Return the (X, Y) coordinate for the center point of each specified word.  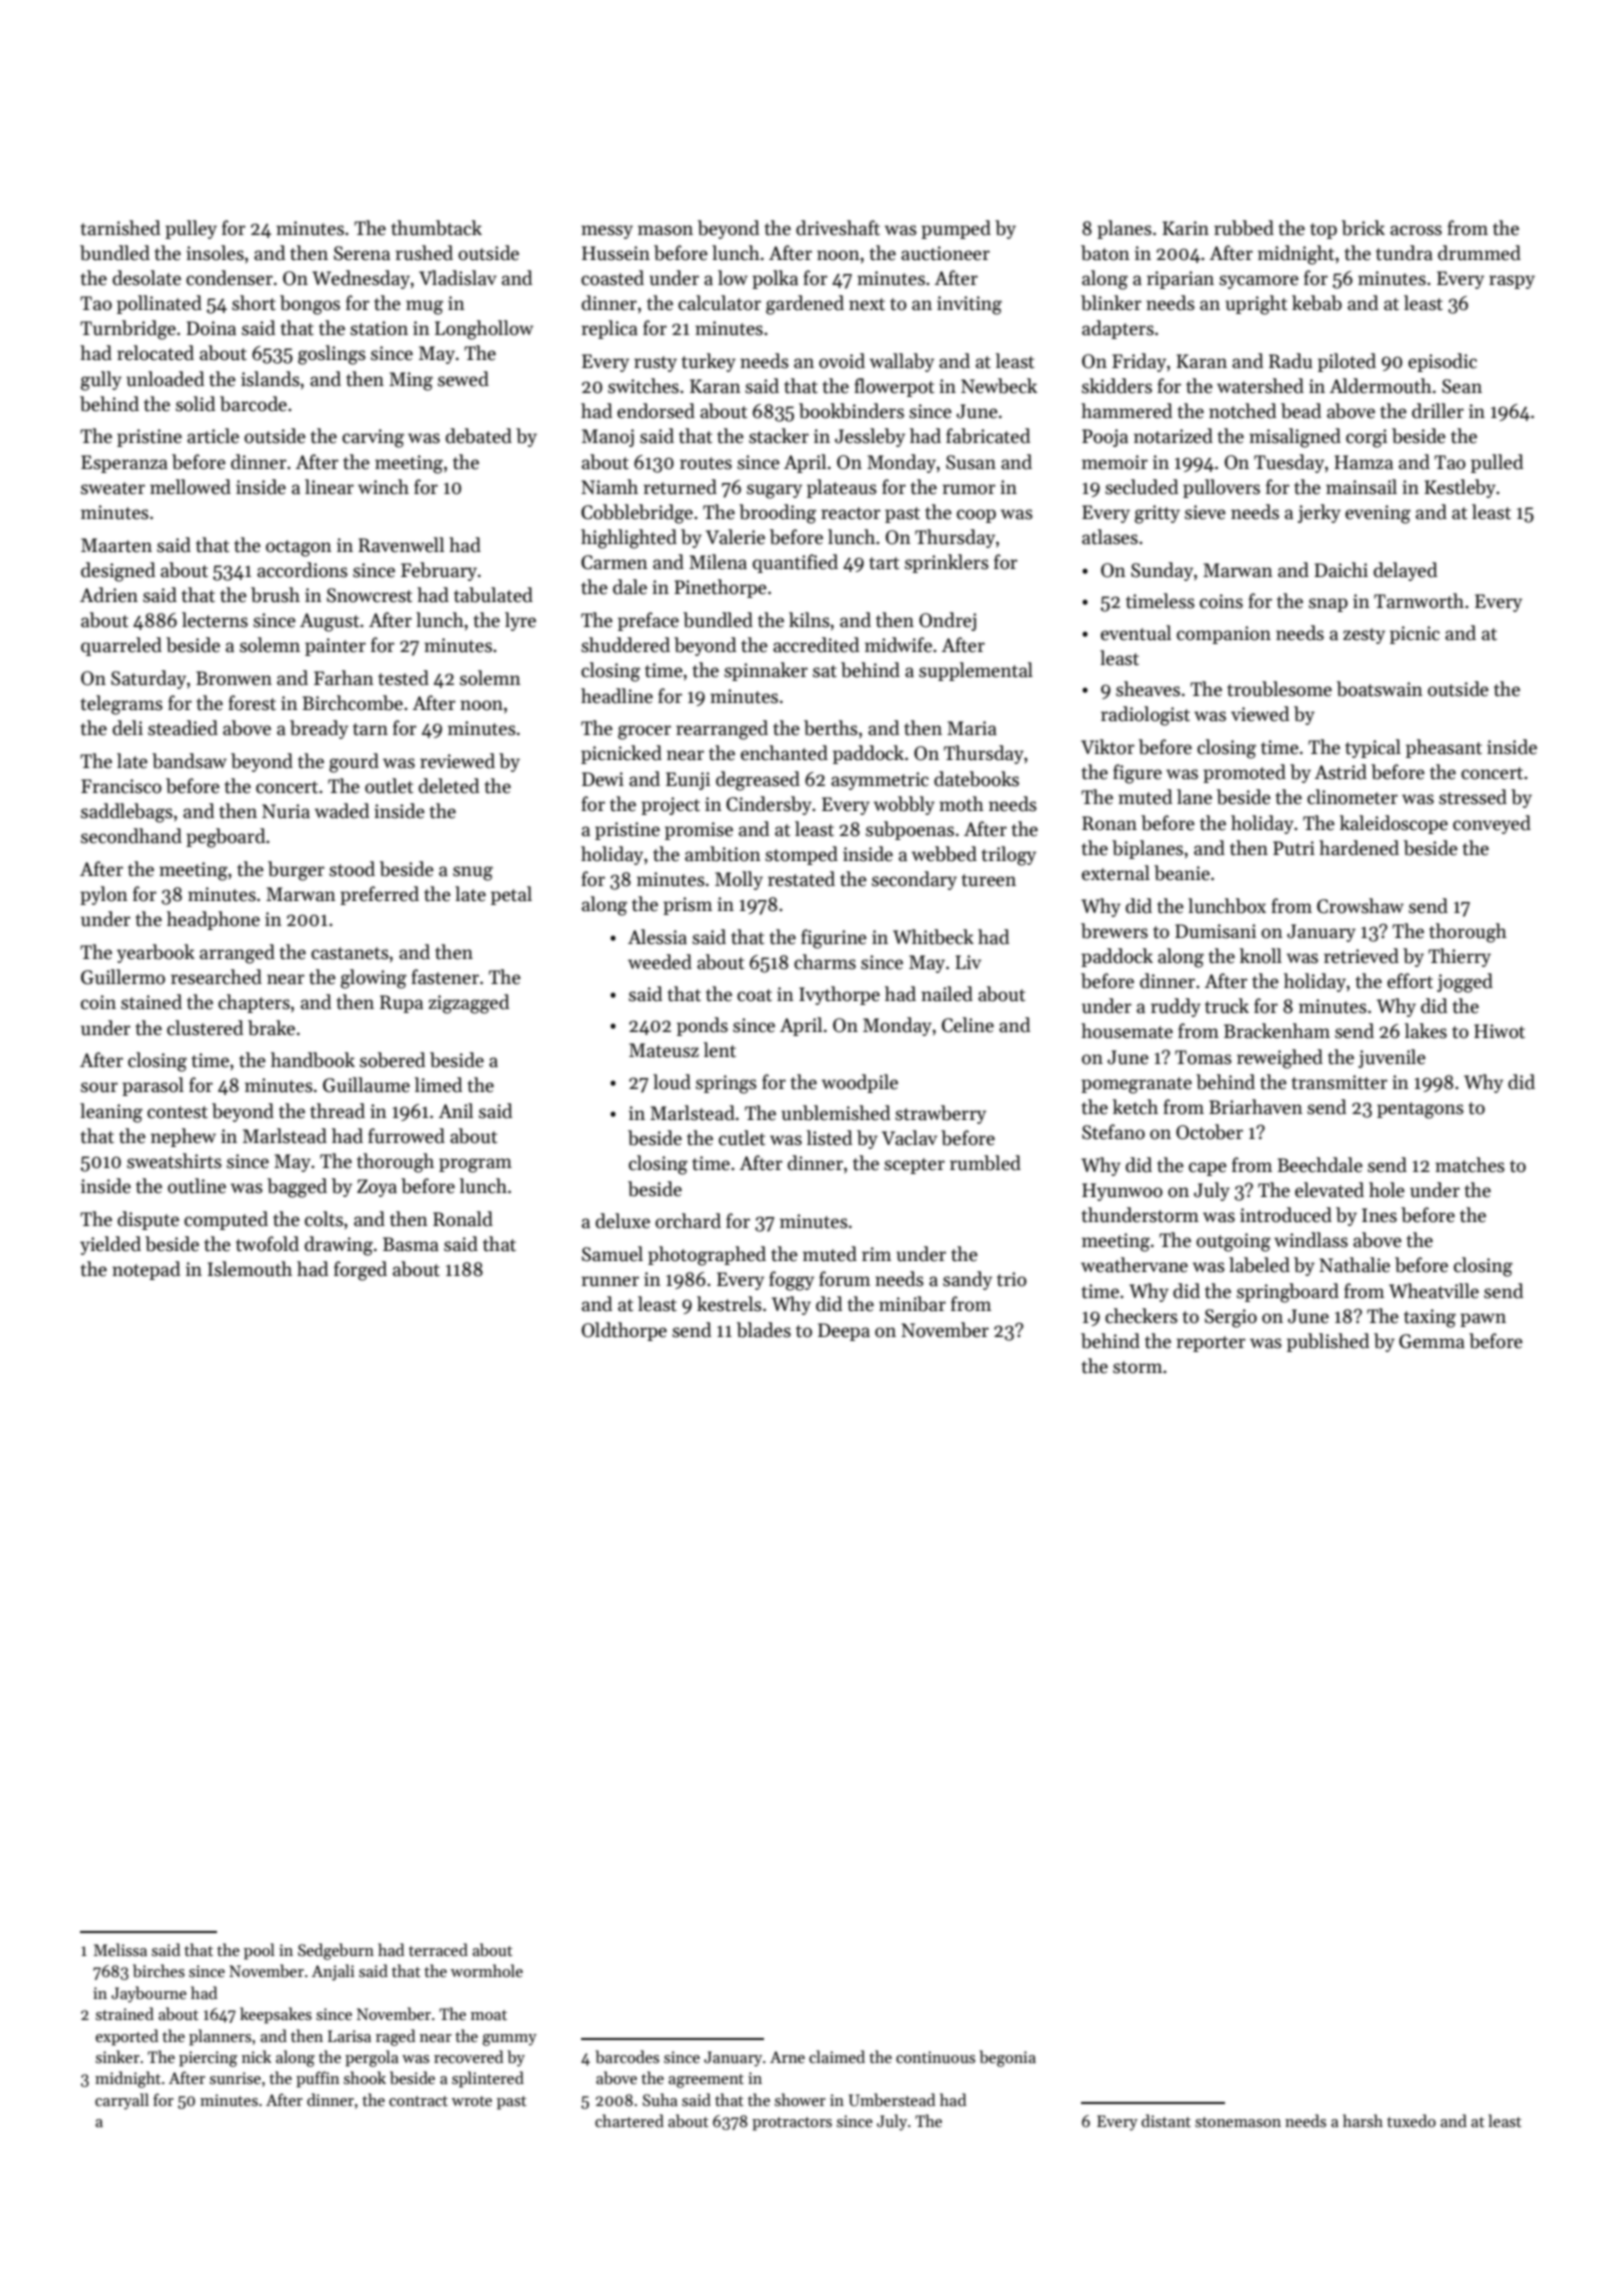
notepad (146, 1270)
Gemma (1432, 1341)
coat (754, 995)
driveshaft (838, 228)
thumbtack (436, 228)
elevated (1329, 1190)
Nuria (286, 811)
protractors (792, 2124)
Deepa (844, 1332)
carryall (122, 2101)
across (1416, 230)
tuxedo (1411, 2120)
